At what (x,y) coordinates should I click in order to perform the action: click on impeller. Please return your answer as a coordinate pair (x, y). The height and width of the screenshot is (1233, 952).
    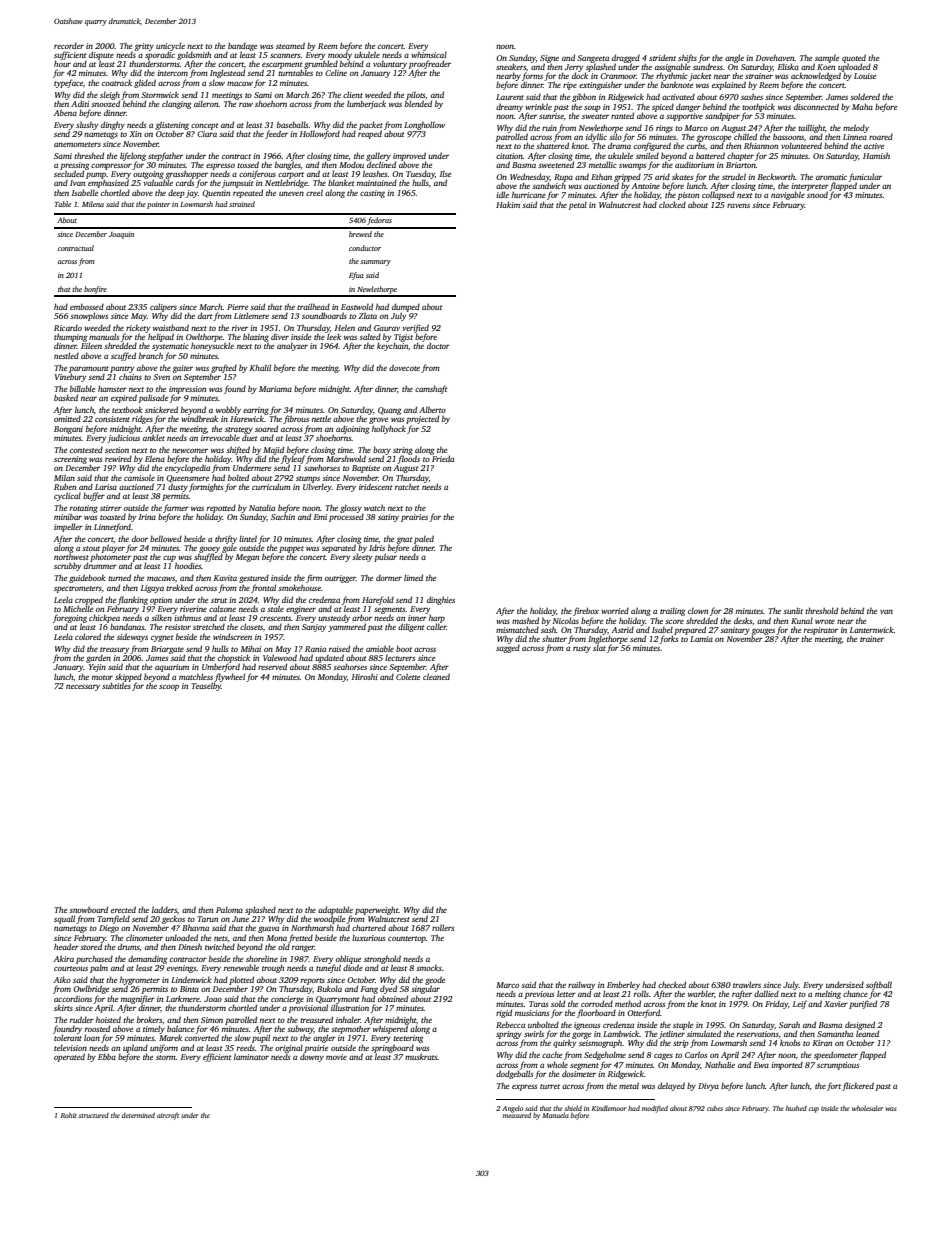
    Looking at the image, I should click on (68, 527).
